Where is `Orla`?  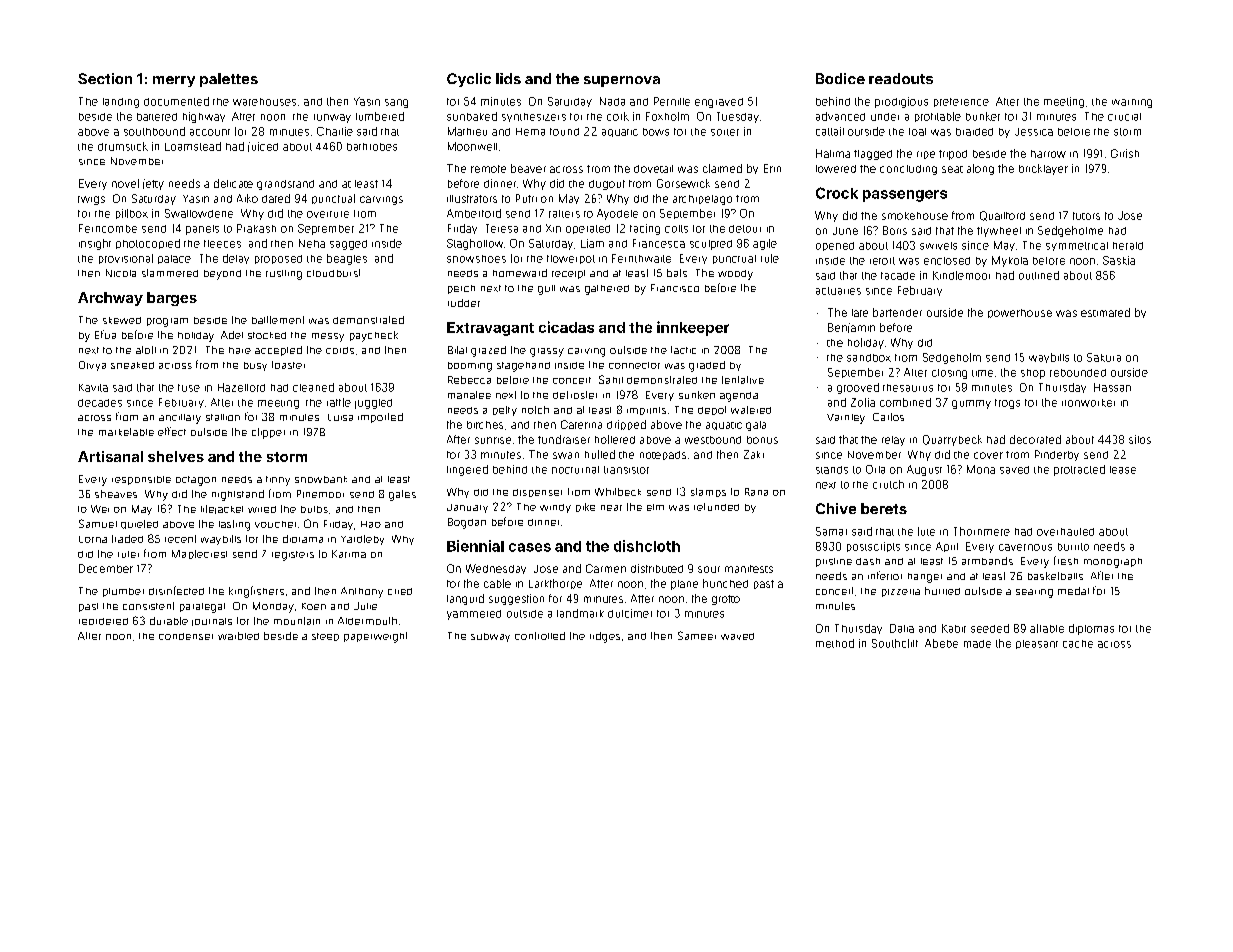 Orla is located at coordinates (875, 469).
